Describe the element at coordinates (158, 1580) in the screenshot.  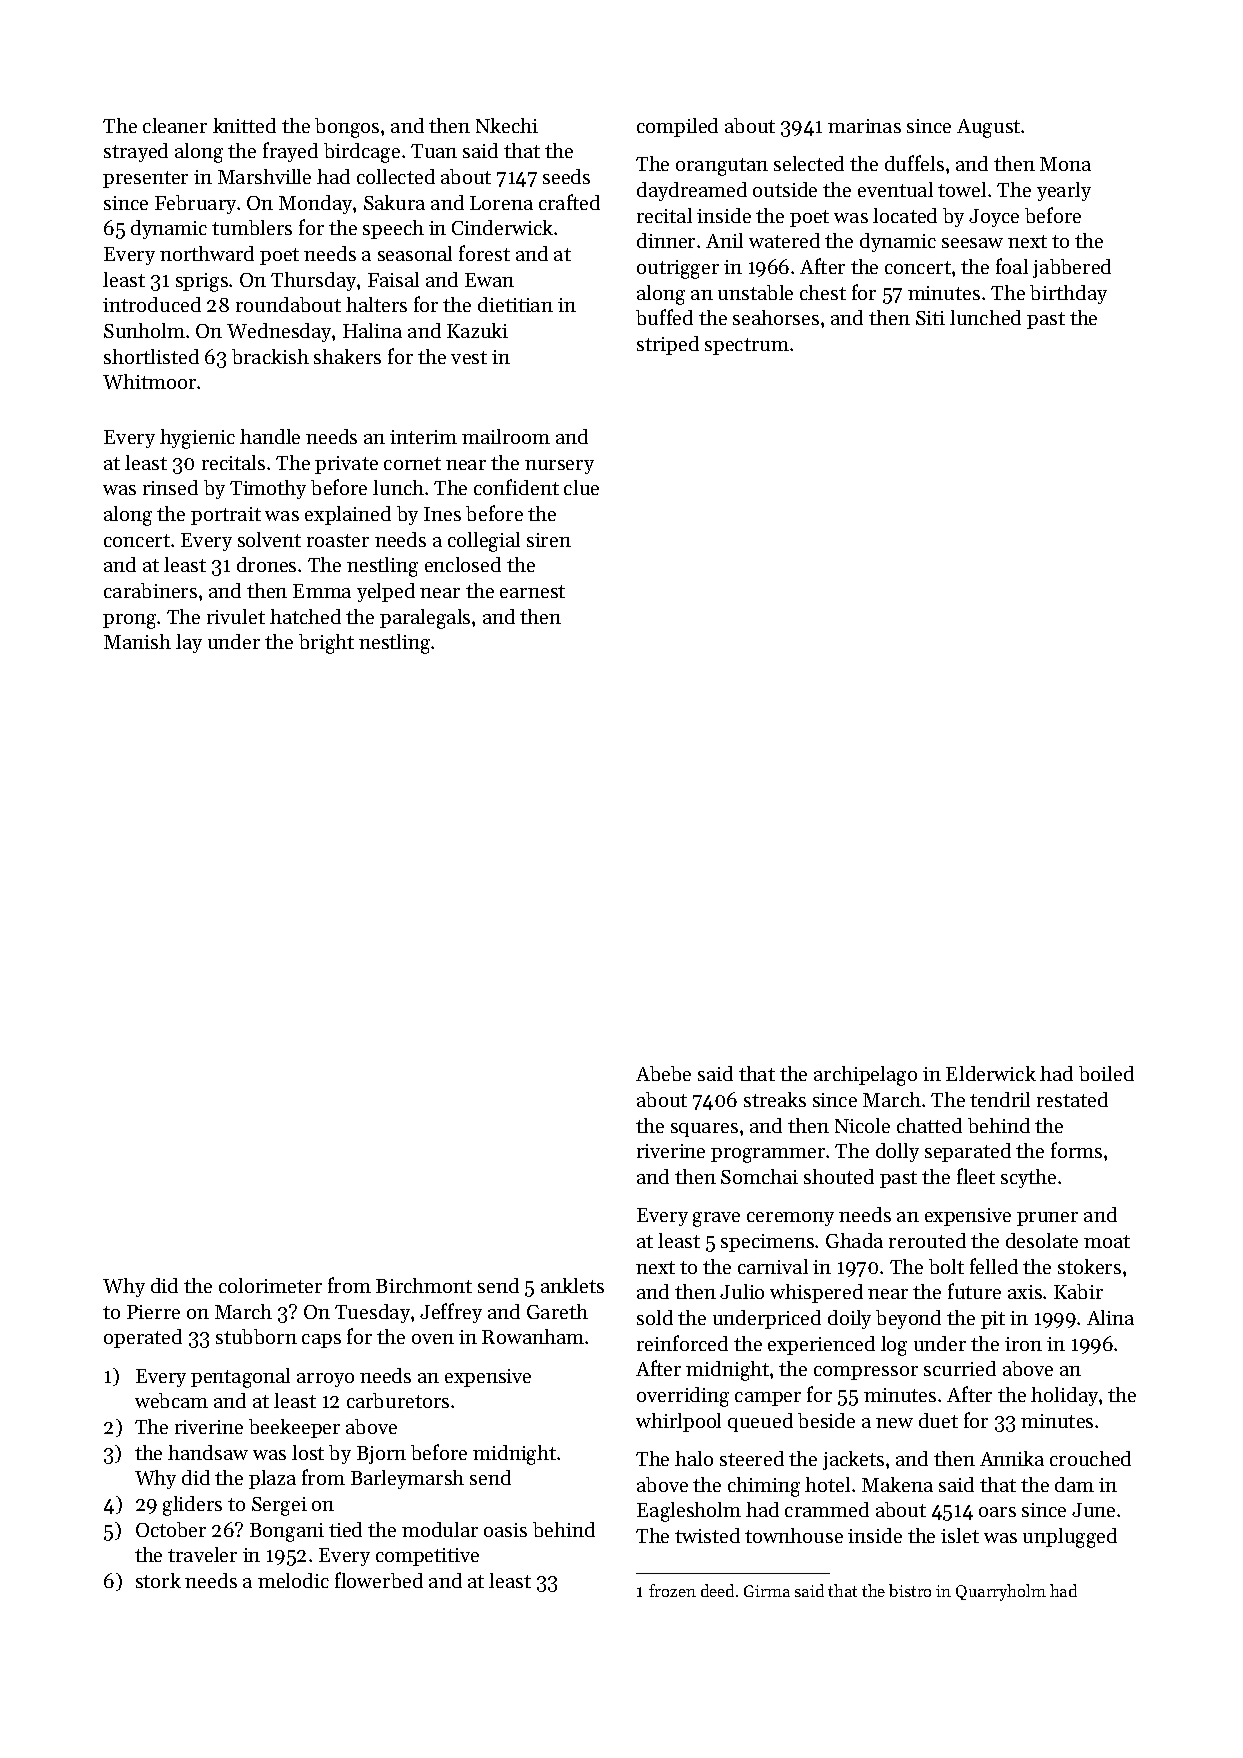
I see `stork` at that location.
